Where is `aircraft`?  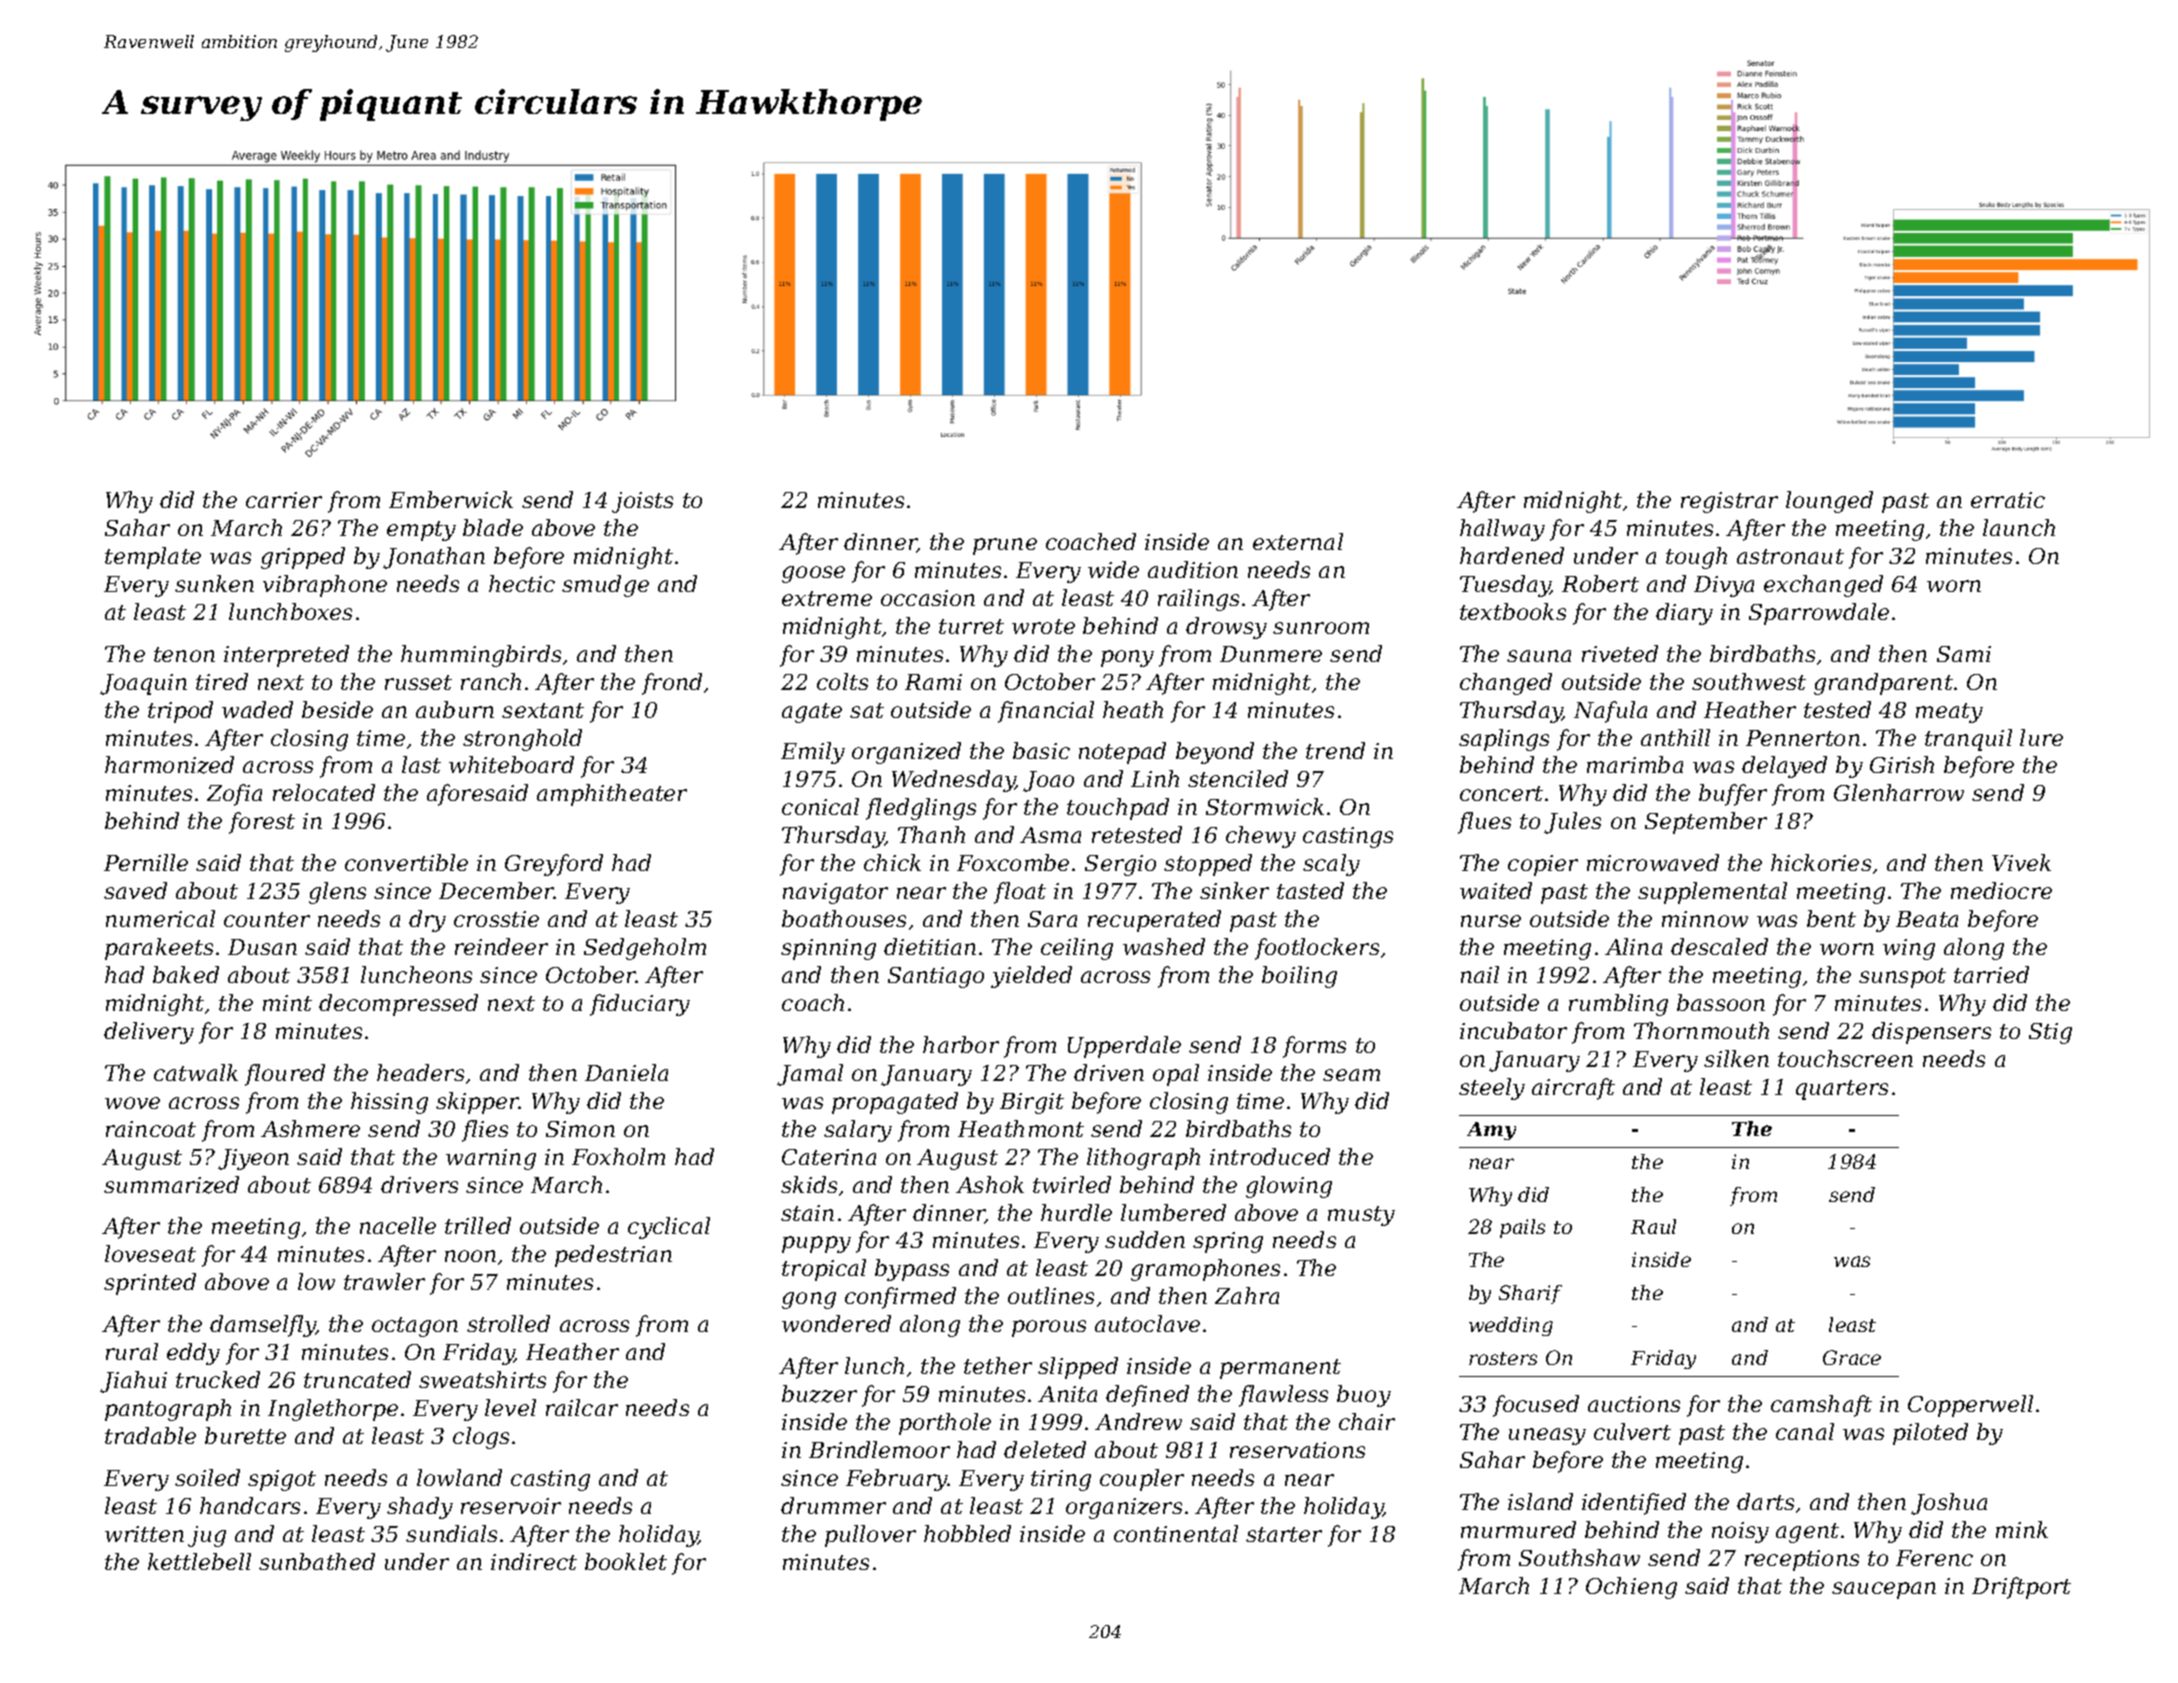 aircraft is located at coordinates (1573, 1089).
